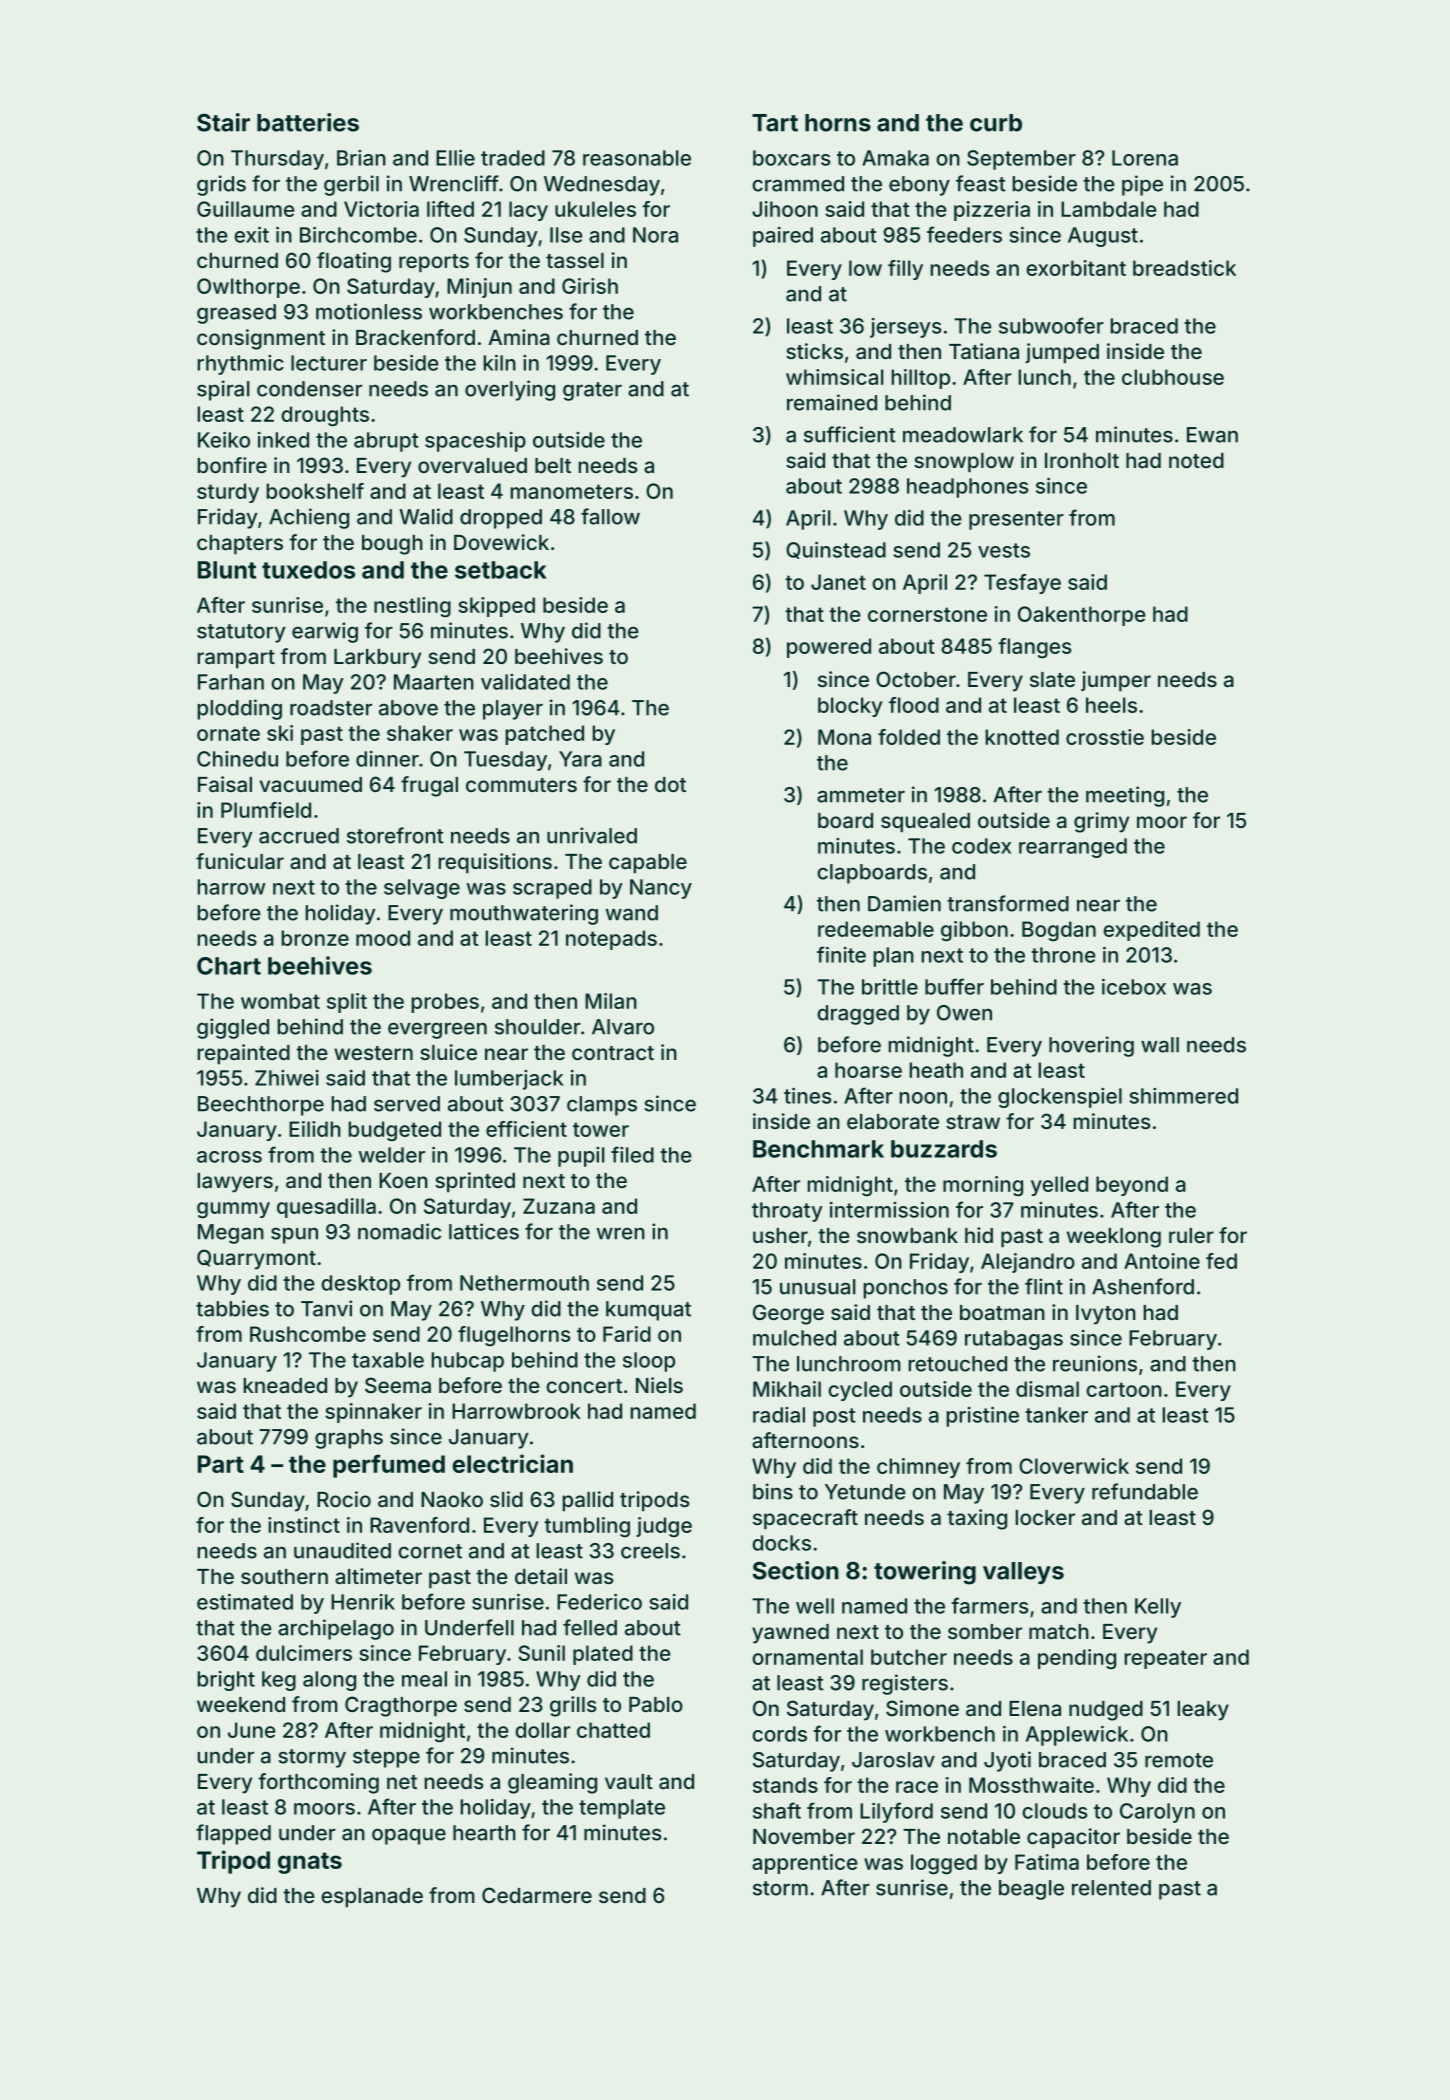 The width and height of the screenshot is (1450, 2100). Describe the element at coordinates (378, 1576) in the screenshot. I see `altimeter` at that location.
